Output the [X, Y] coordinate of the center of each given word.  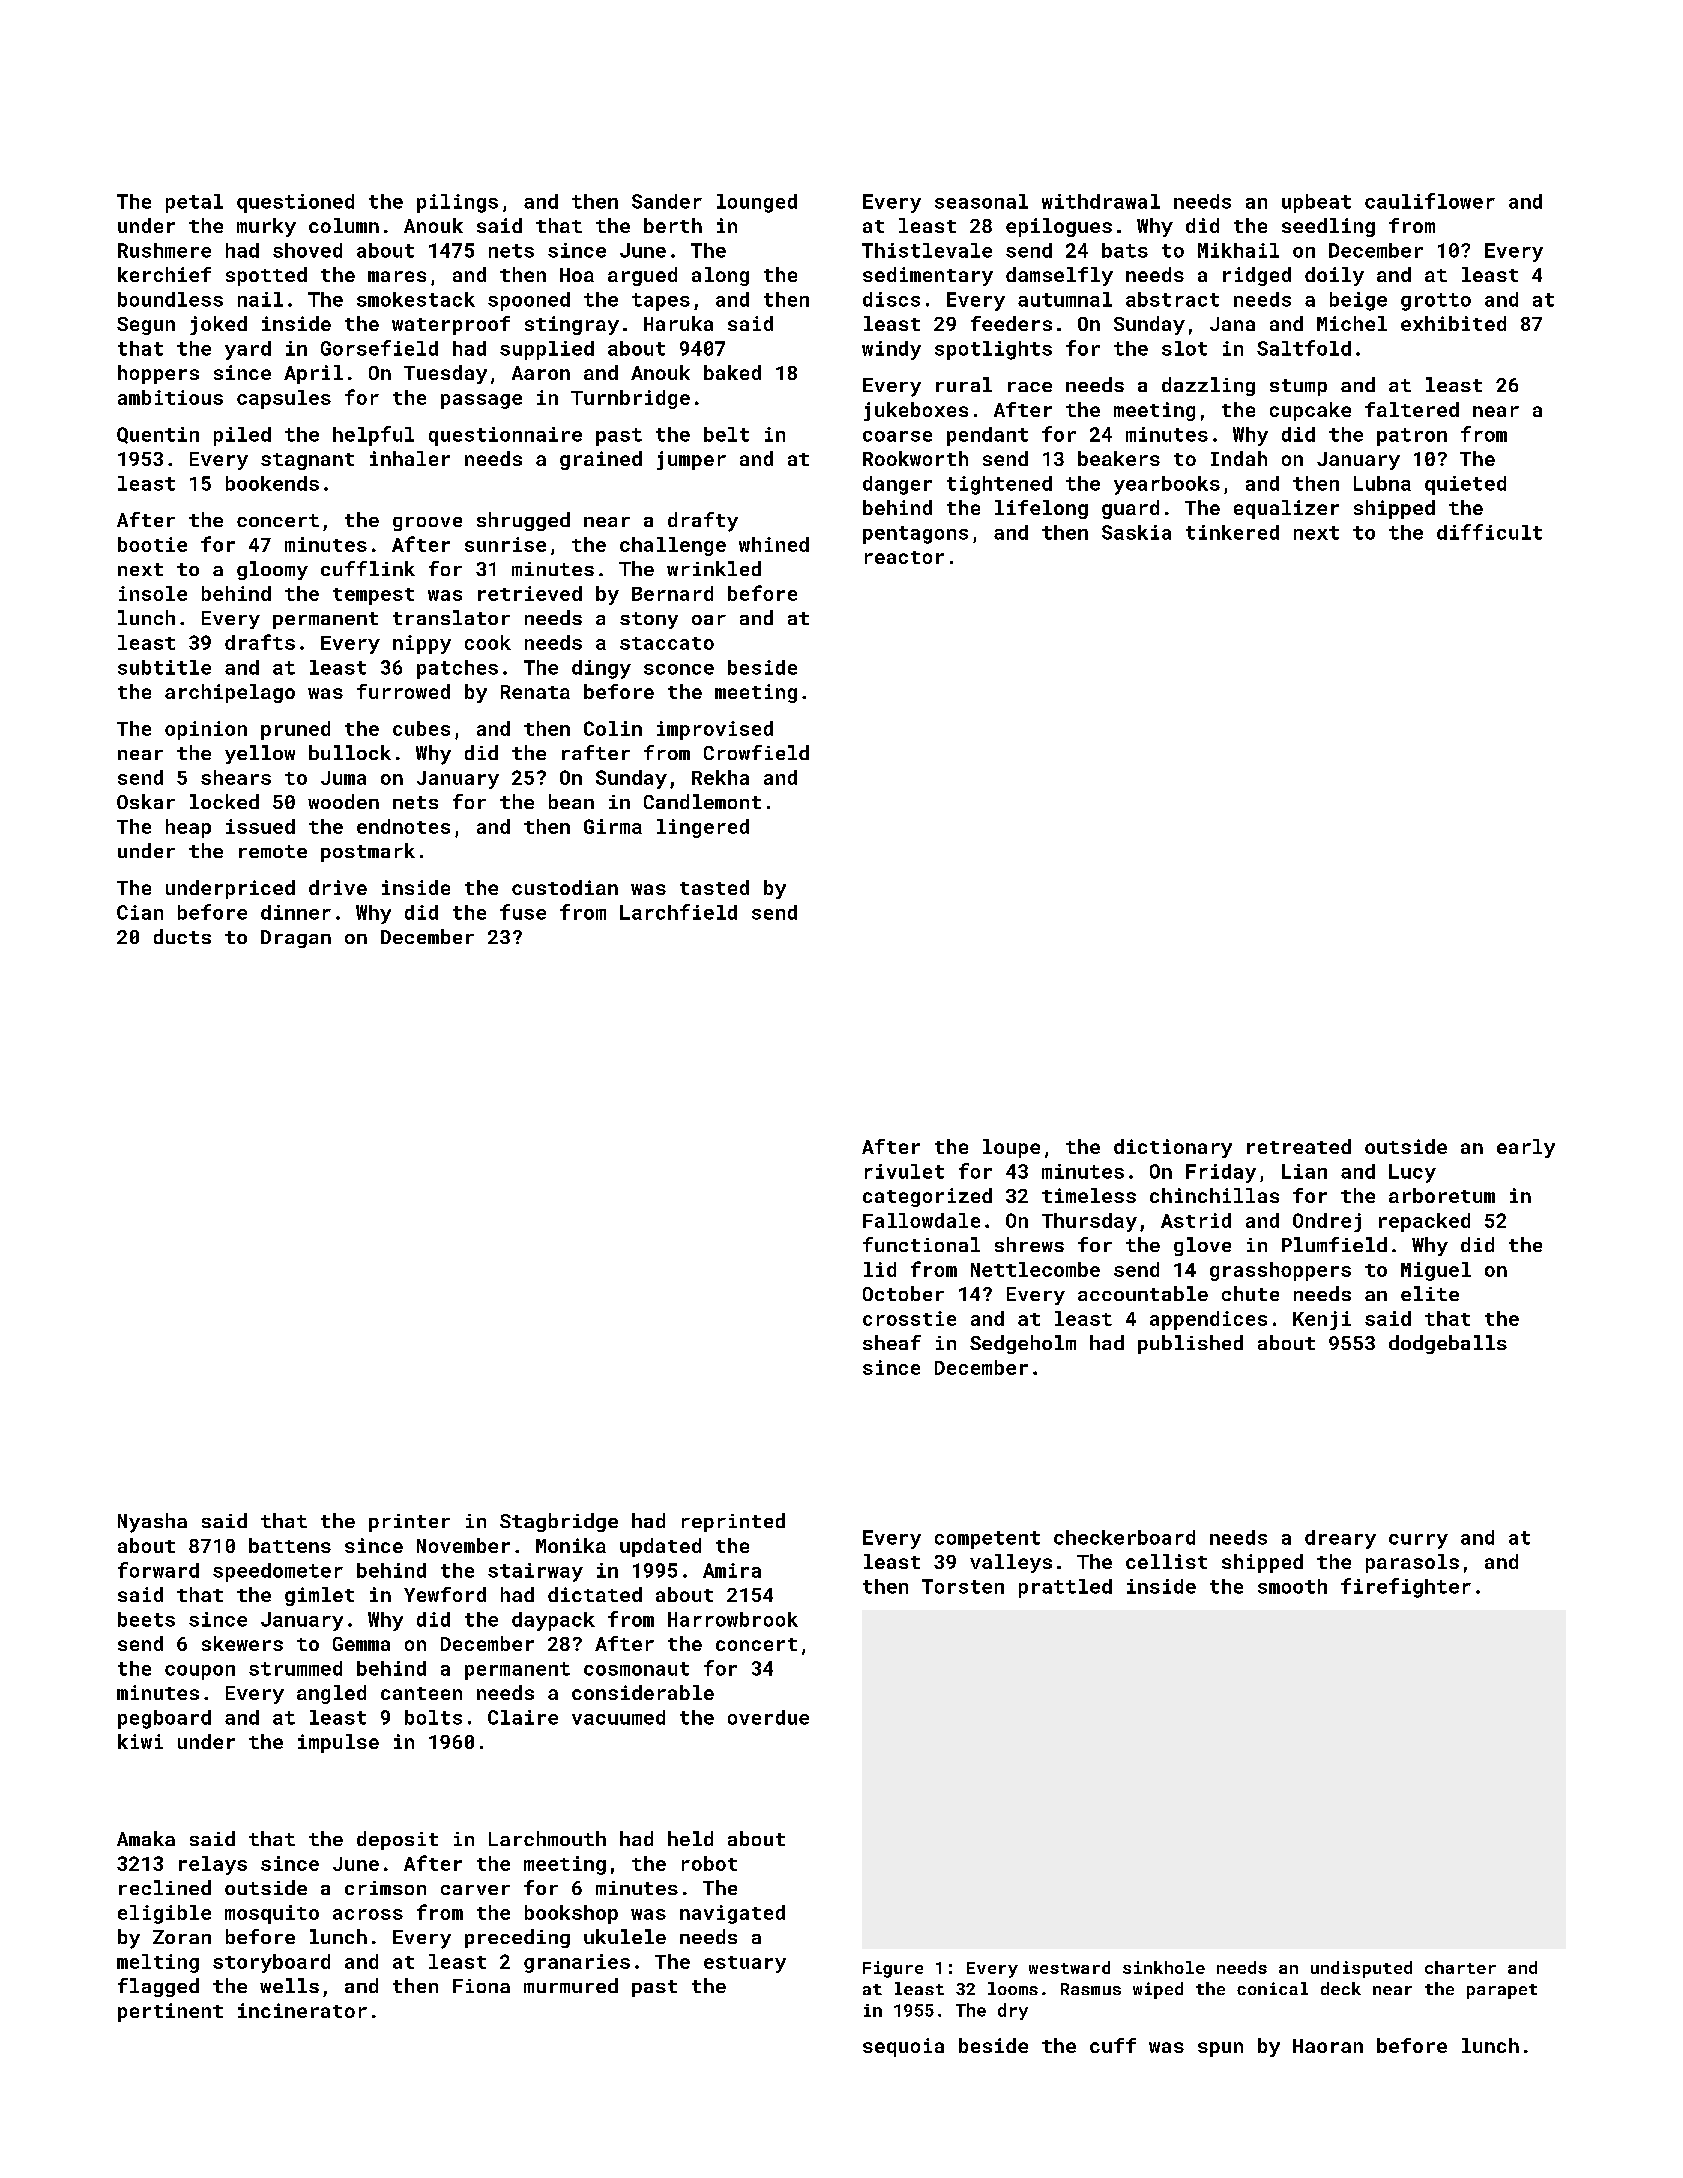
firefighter [1406, 1588]
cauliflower [1430, 201]
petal [194, 203]
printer [409, 1523]
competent [987, 1540]
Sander [667, 201]
